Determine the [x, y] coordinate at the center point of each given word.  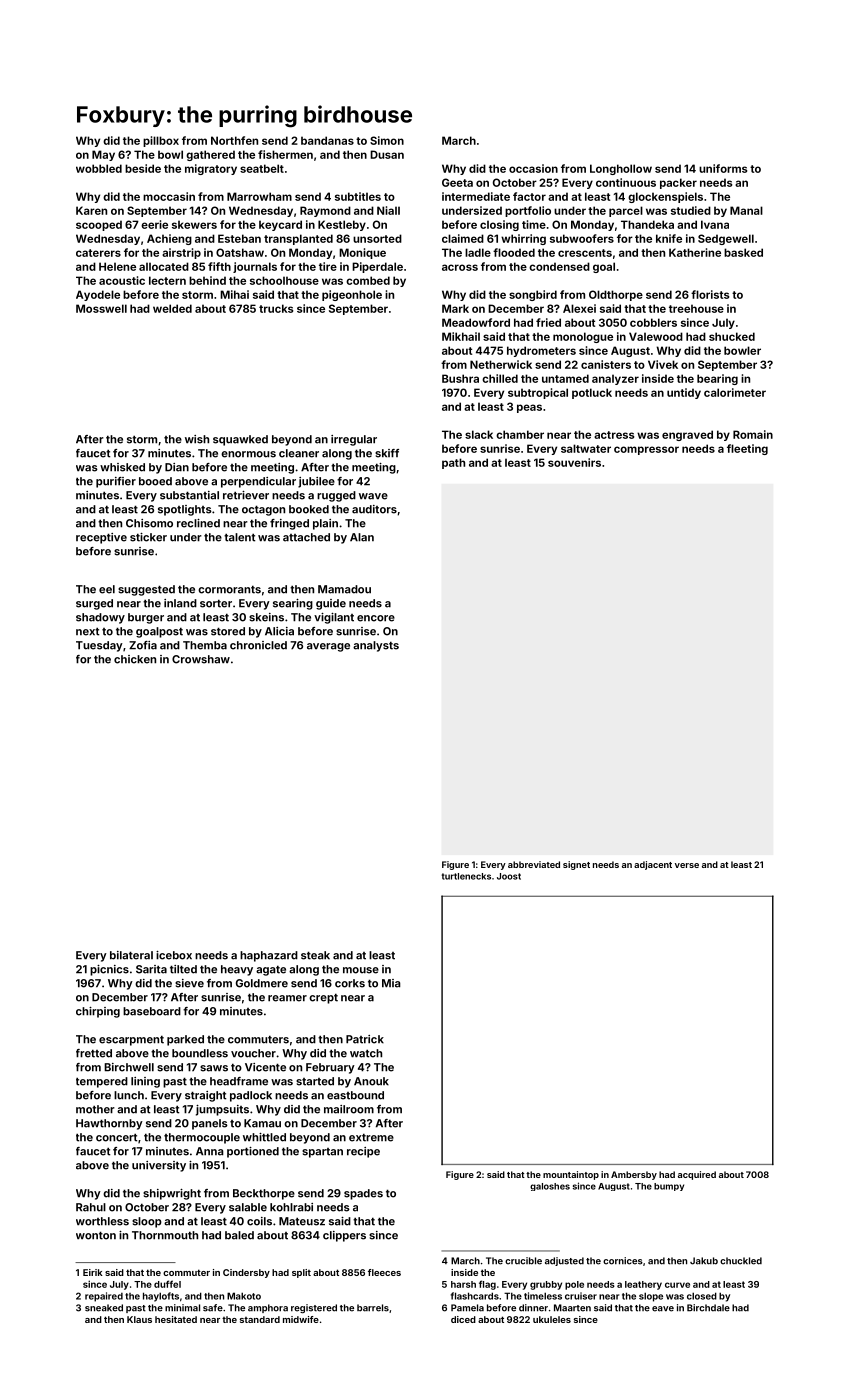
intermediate [476, 196]
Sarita [151, 969]
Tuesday [99, 646]
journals [255, 267]
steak [315, 955]
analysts [376, 646]
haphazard [269, 956]
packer [678, 183]
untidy [684, 393]
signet [576, 865]
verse [687, 865]
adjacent [653, 865]
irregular [354, 440]
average [328, 647]
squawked [240, 440]
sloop [147, 1222]
